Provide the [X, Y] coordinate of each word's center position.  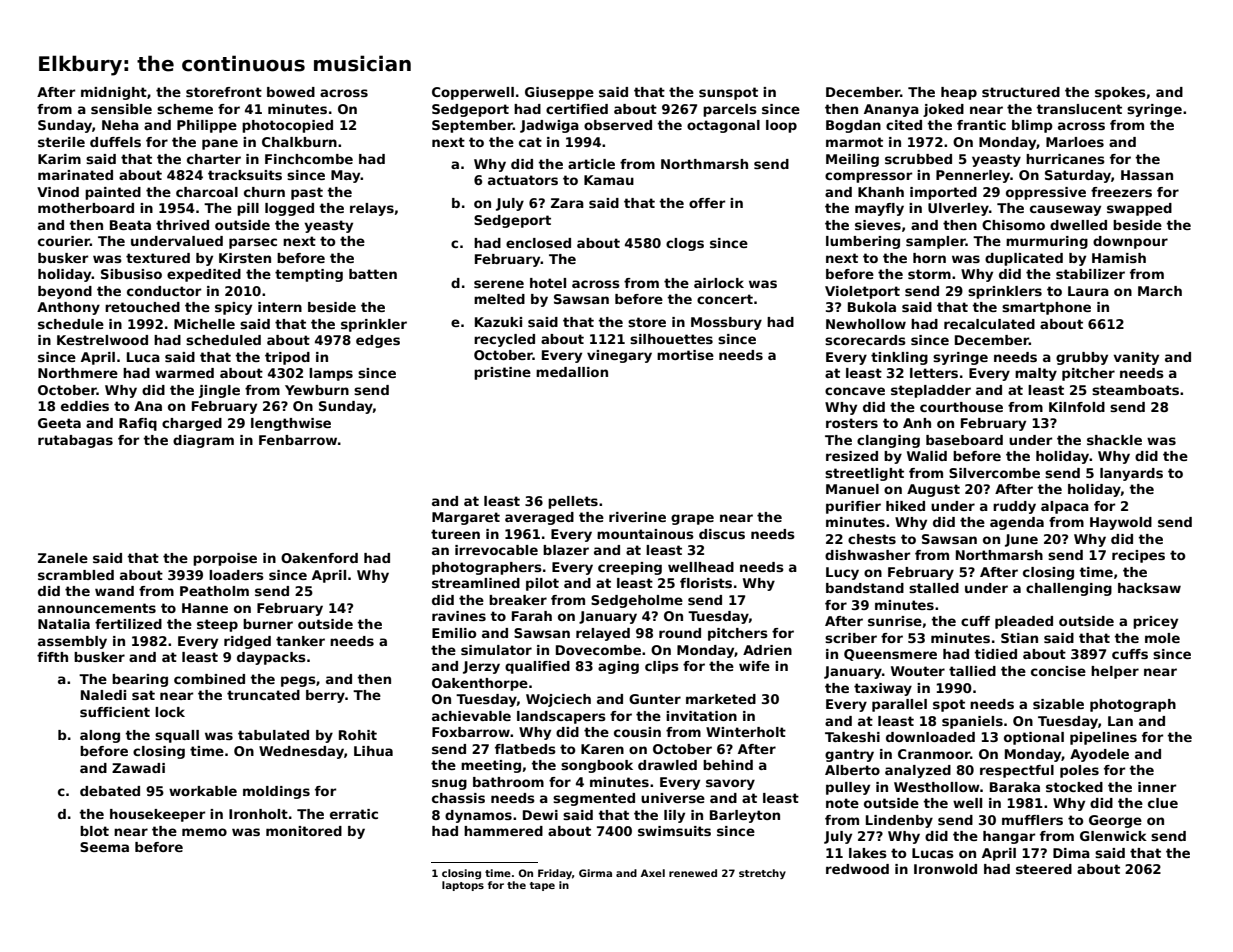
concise [1058, 671]
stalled [934, 588]
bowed [291, 92]
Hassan [1147, 175]
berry [325, 696]
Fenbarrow [298, 440]
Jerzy [481, 667]
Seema [104, 847]
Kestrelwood [102, 340]
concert [725, 299]
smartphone [1046, 308]
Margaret [466, 518]
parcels [730, 110]
